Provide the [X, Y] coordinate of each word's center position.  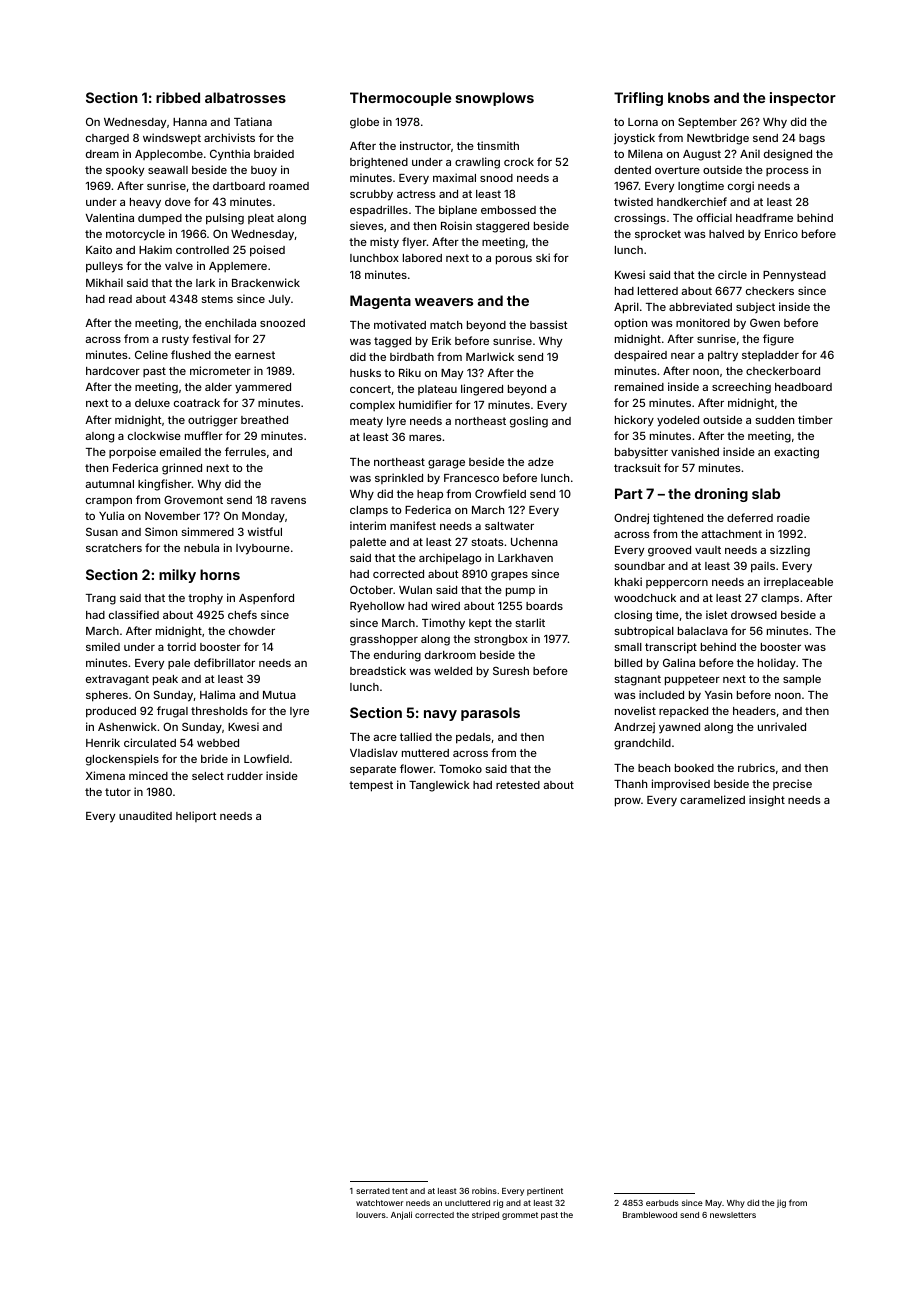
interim [368, 525]
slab [766, 493]
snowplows [495, 99]
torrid [181, 646]
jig [781, 1203]
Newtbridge [718, 139]
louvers [371, 1215]
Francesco [471, 478]
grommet [520, 1216]
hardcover [113, 371]
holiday [777, 664]
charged [107, 139]
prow [628, 802]
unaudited [145, 815]
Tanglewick [439, 786]
